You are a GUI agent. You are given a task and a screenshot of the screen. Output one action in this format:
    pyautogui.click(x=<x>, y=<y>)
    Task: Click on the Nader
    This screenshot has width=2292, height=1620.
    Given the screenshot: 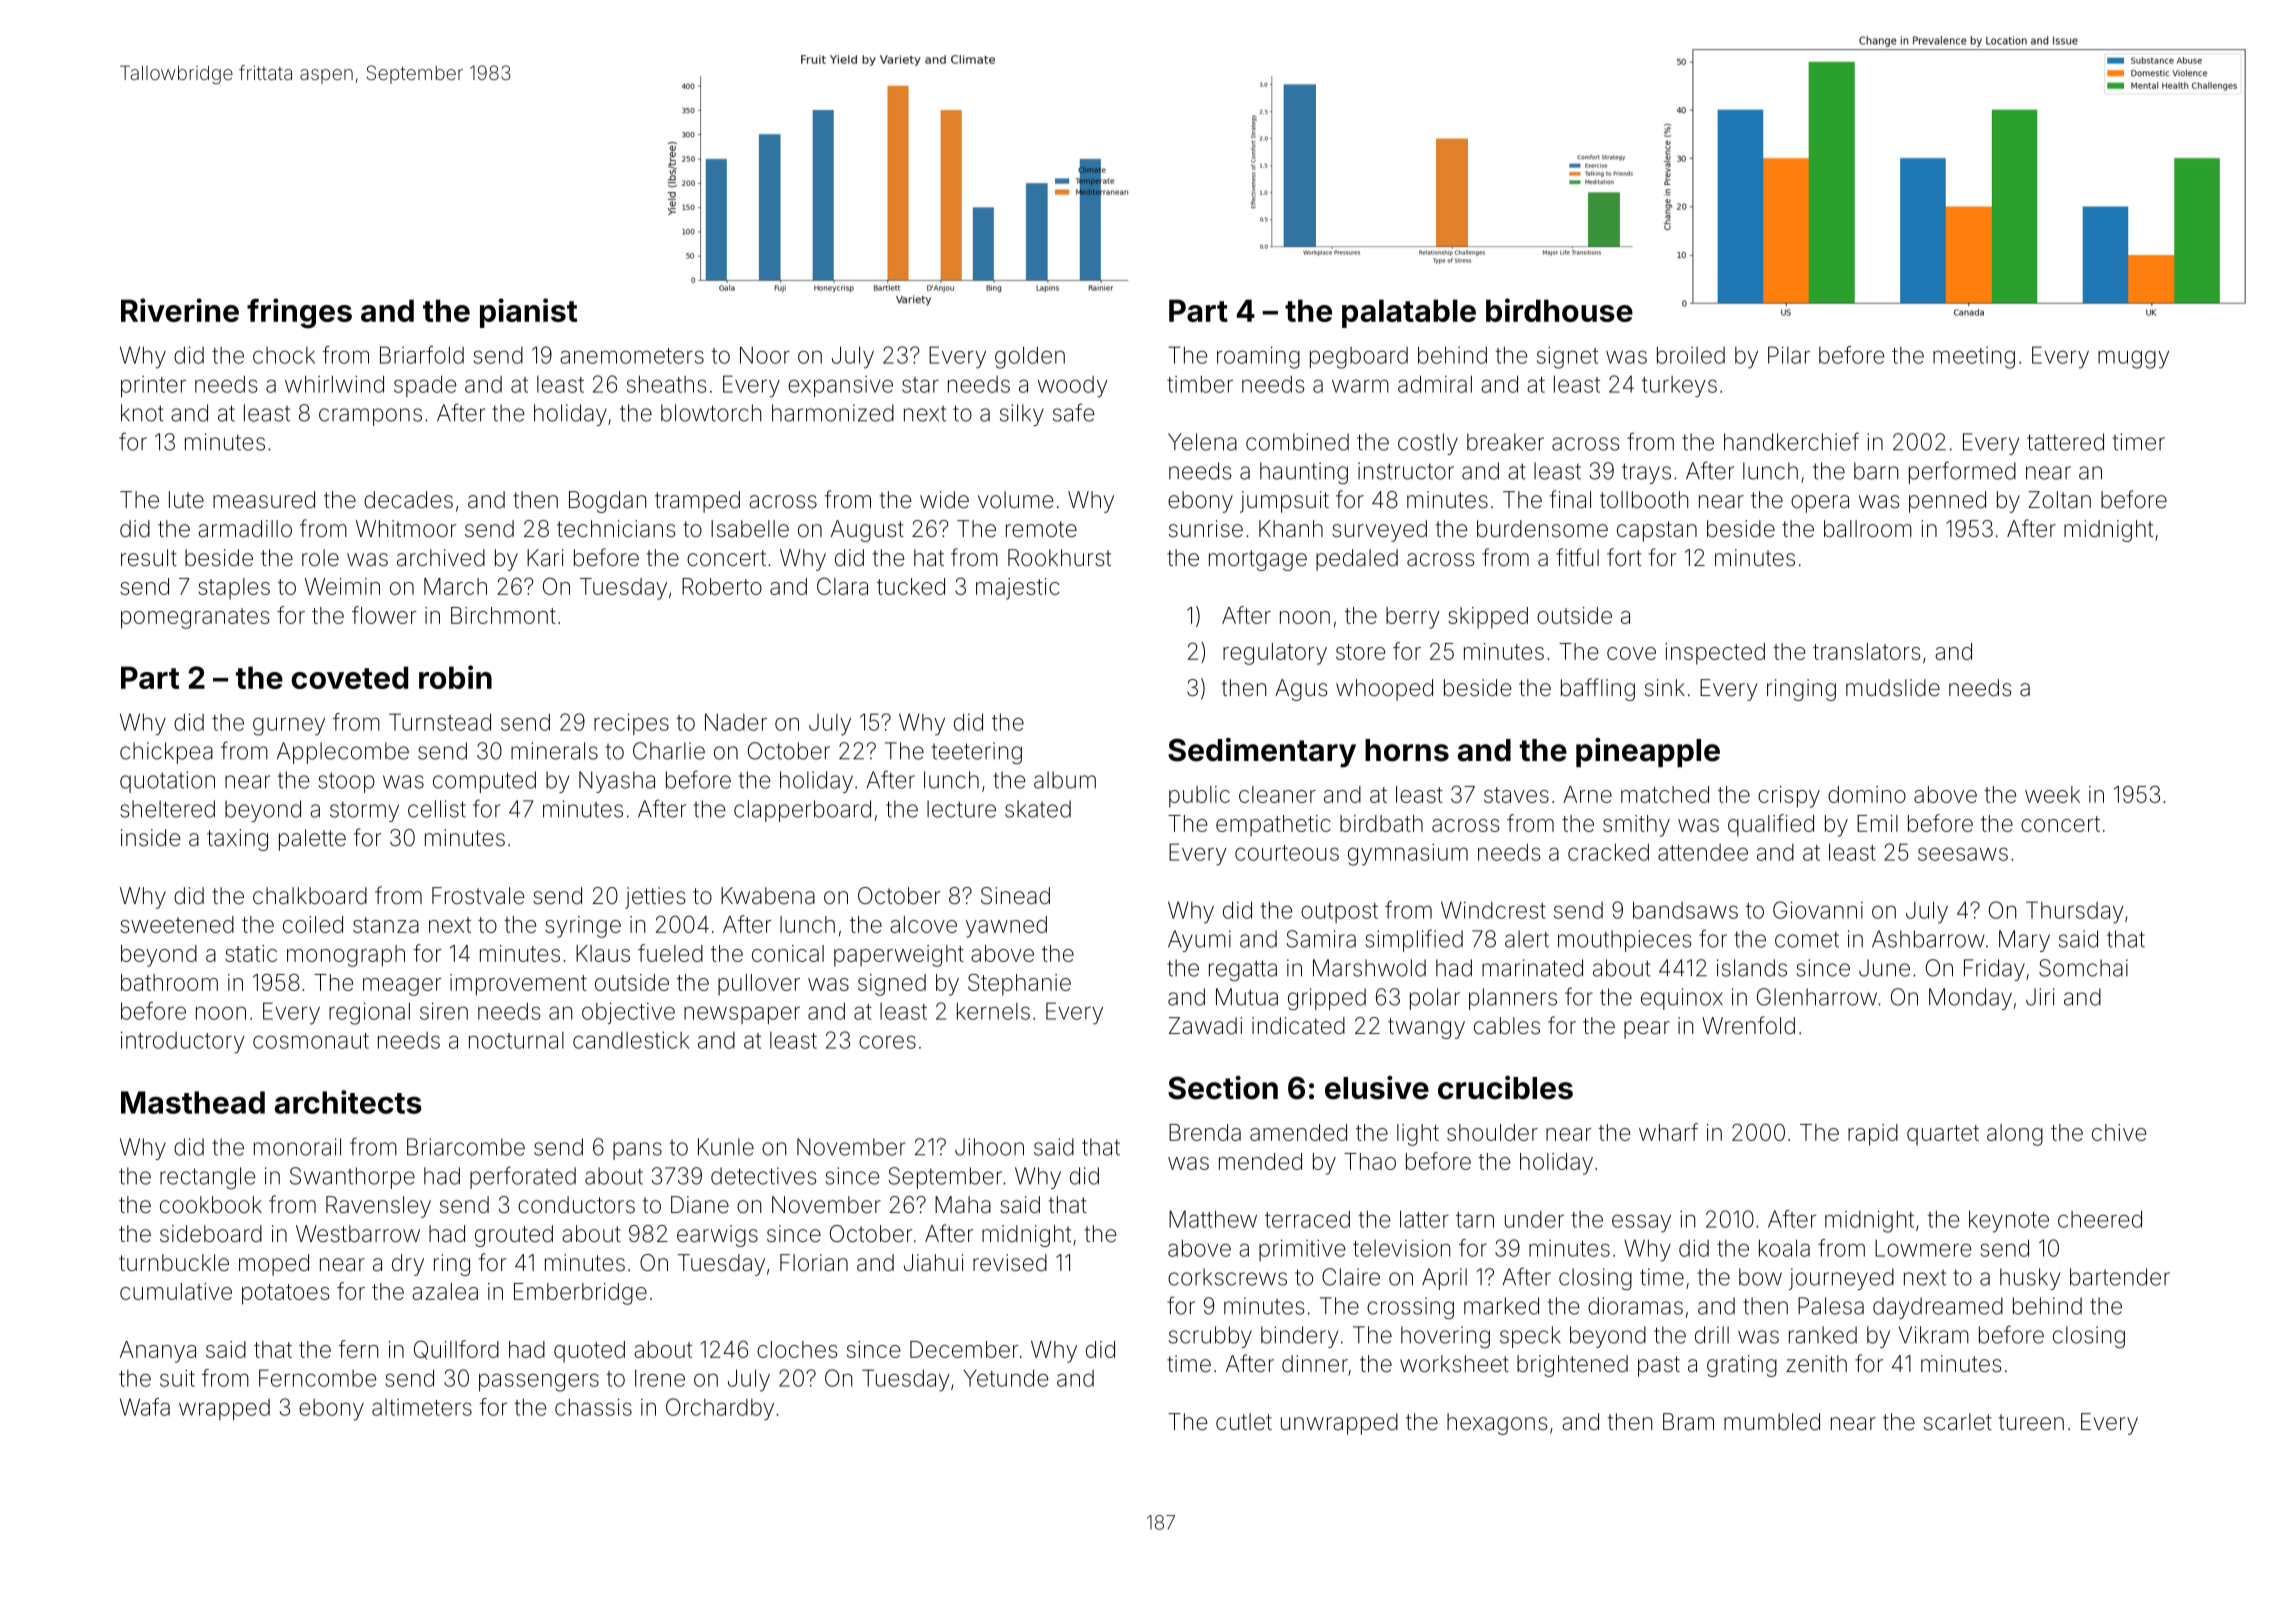 What is the action you would take?
    pyautogui.click(x=736, y=722)
